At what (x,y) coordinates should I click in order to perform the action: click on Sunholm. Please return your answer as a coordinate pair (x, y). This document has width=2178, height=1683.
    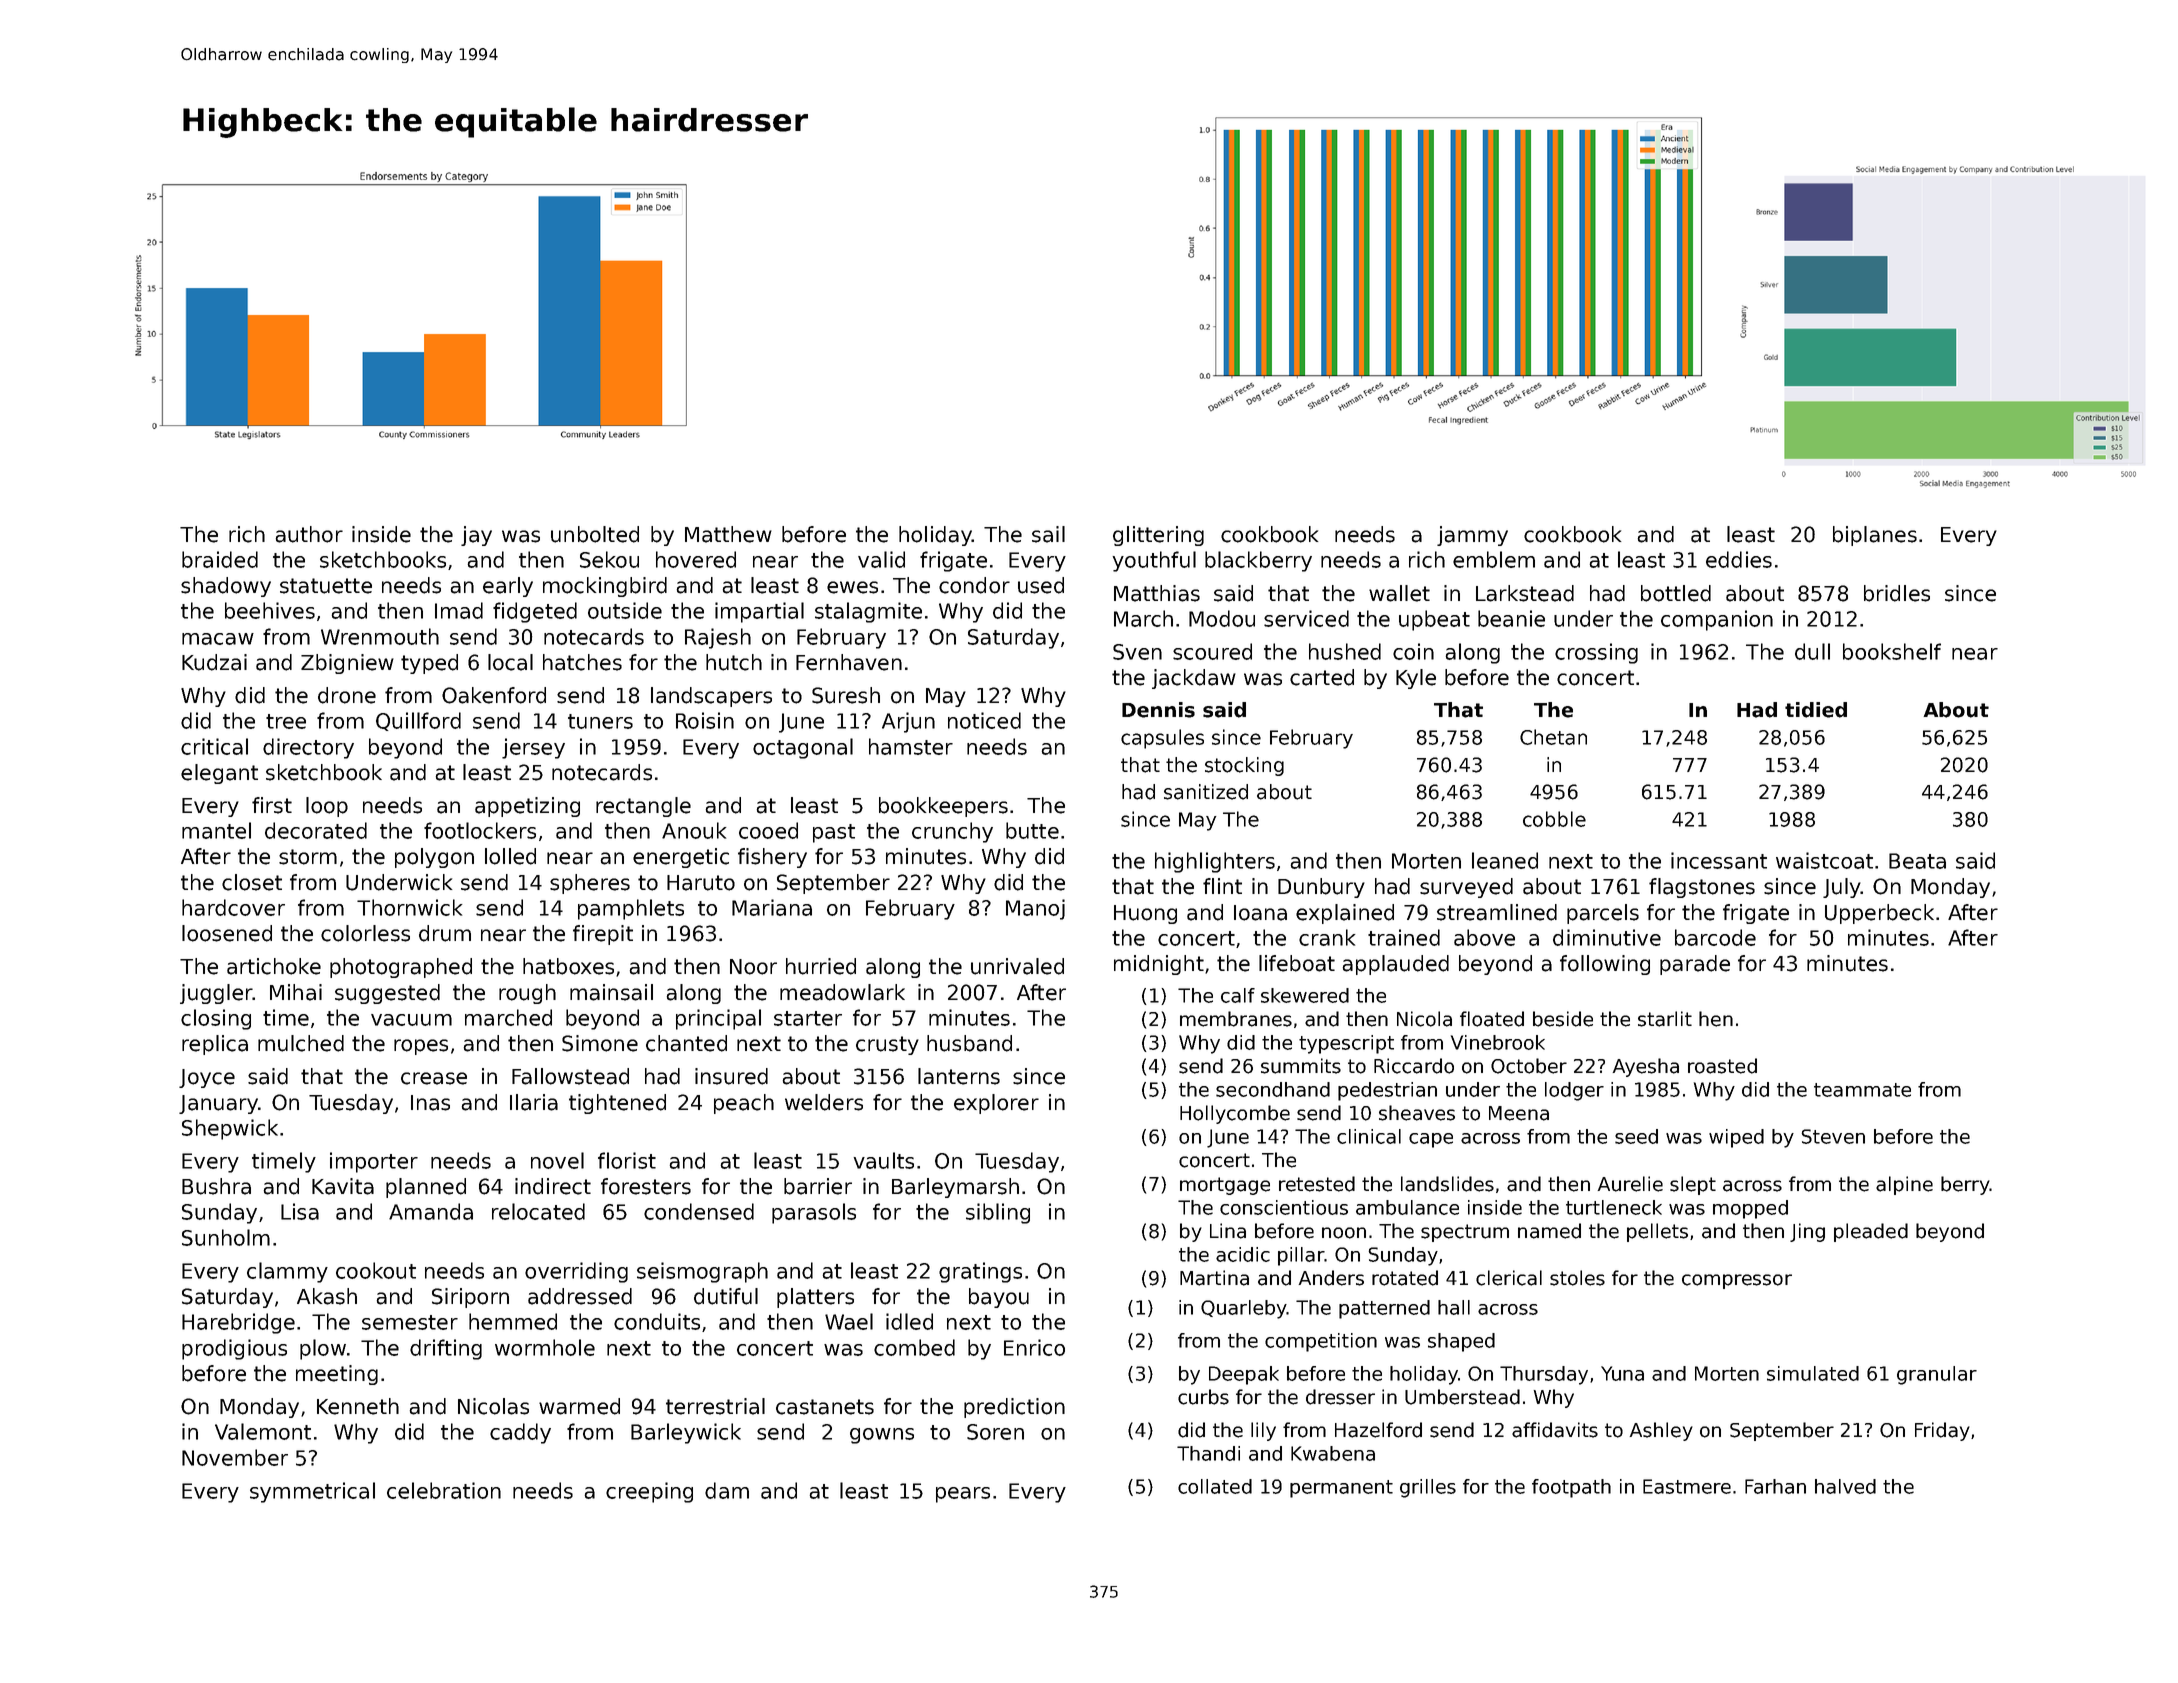
    Looking at the image, I should click on (226, 1237).
